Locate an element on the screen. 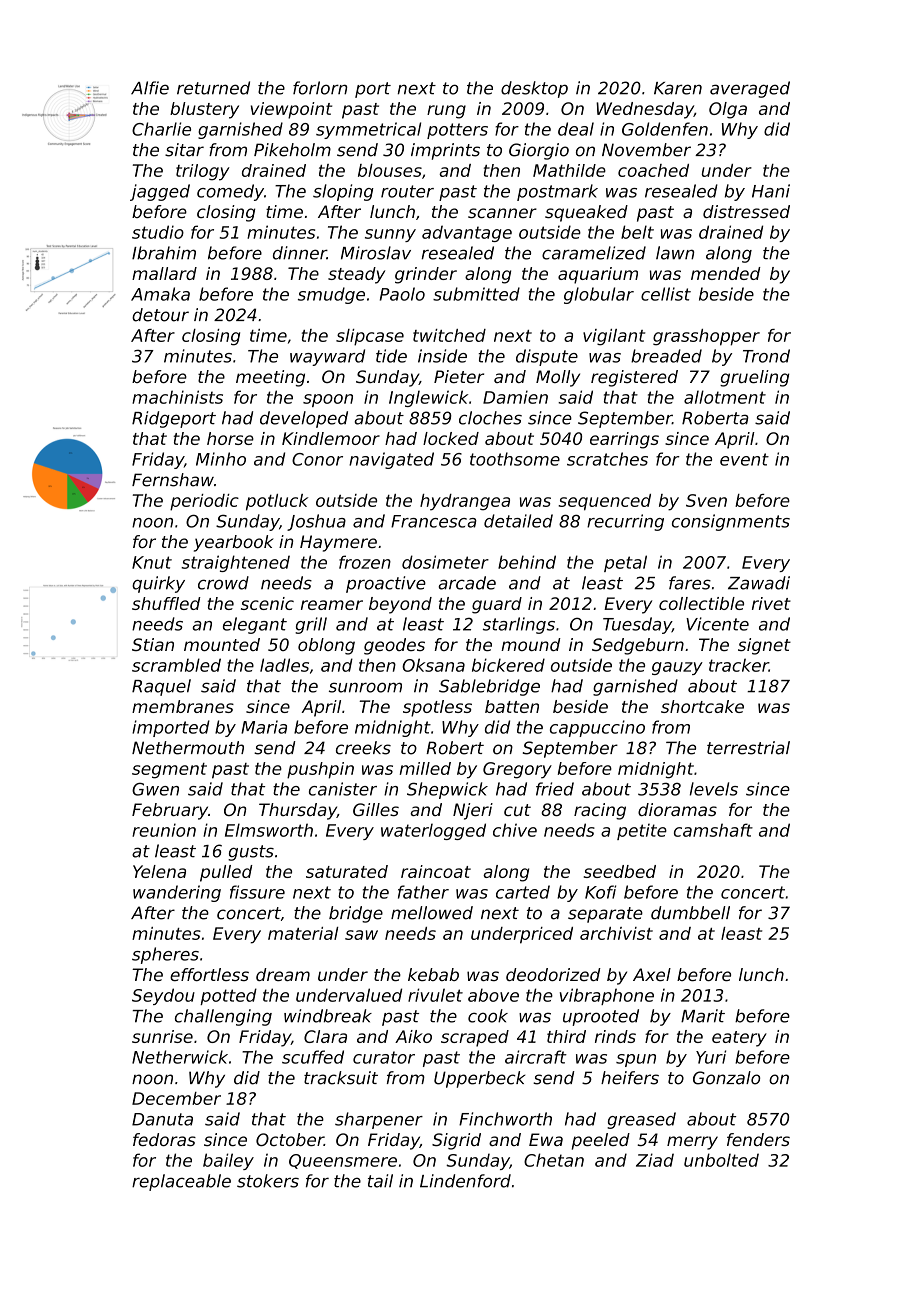  Karen is located at coordinates (678, 88).
